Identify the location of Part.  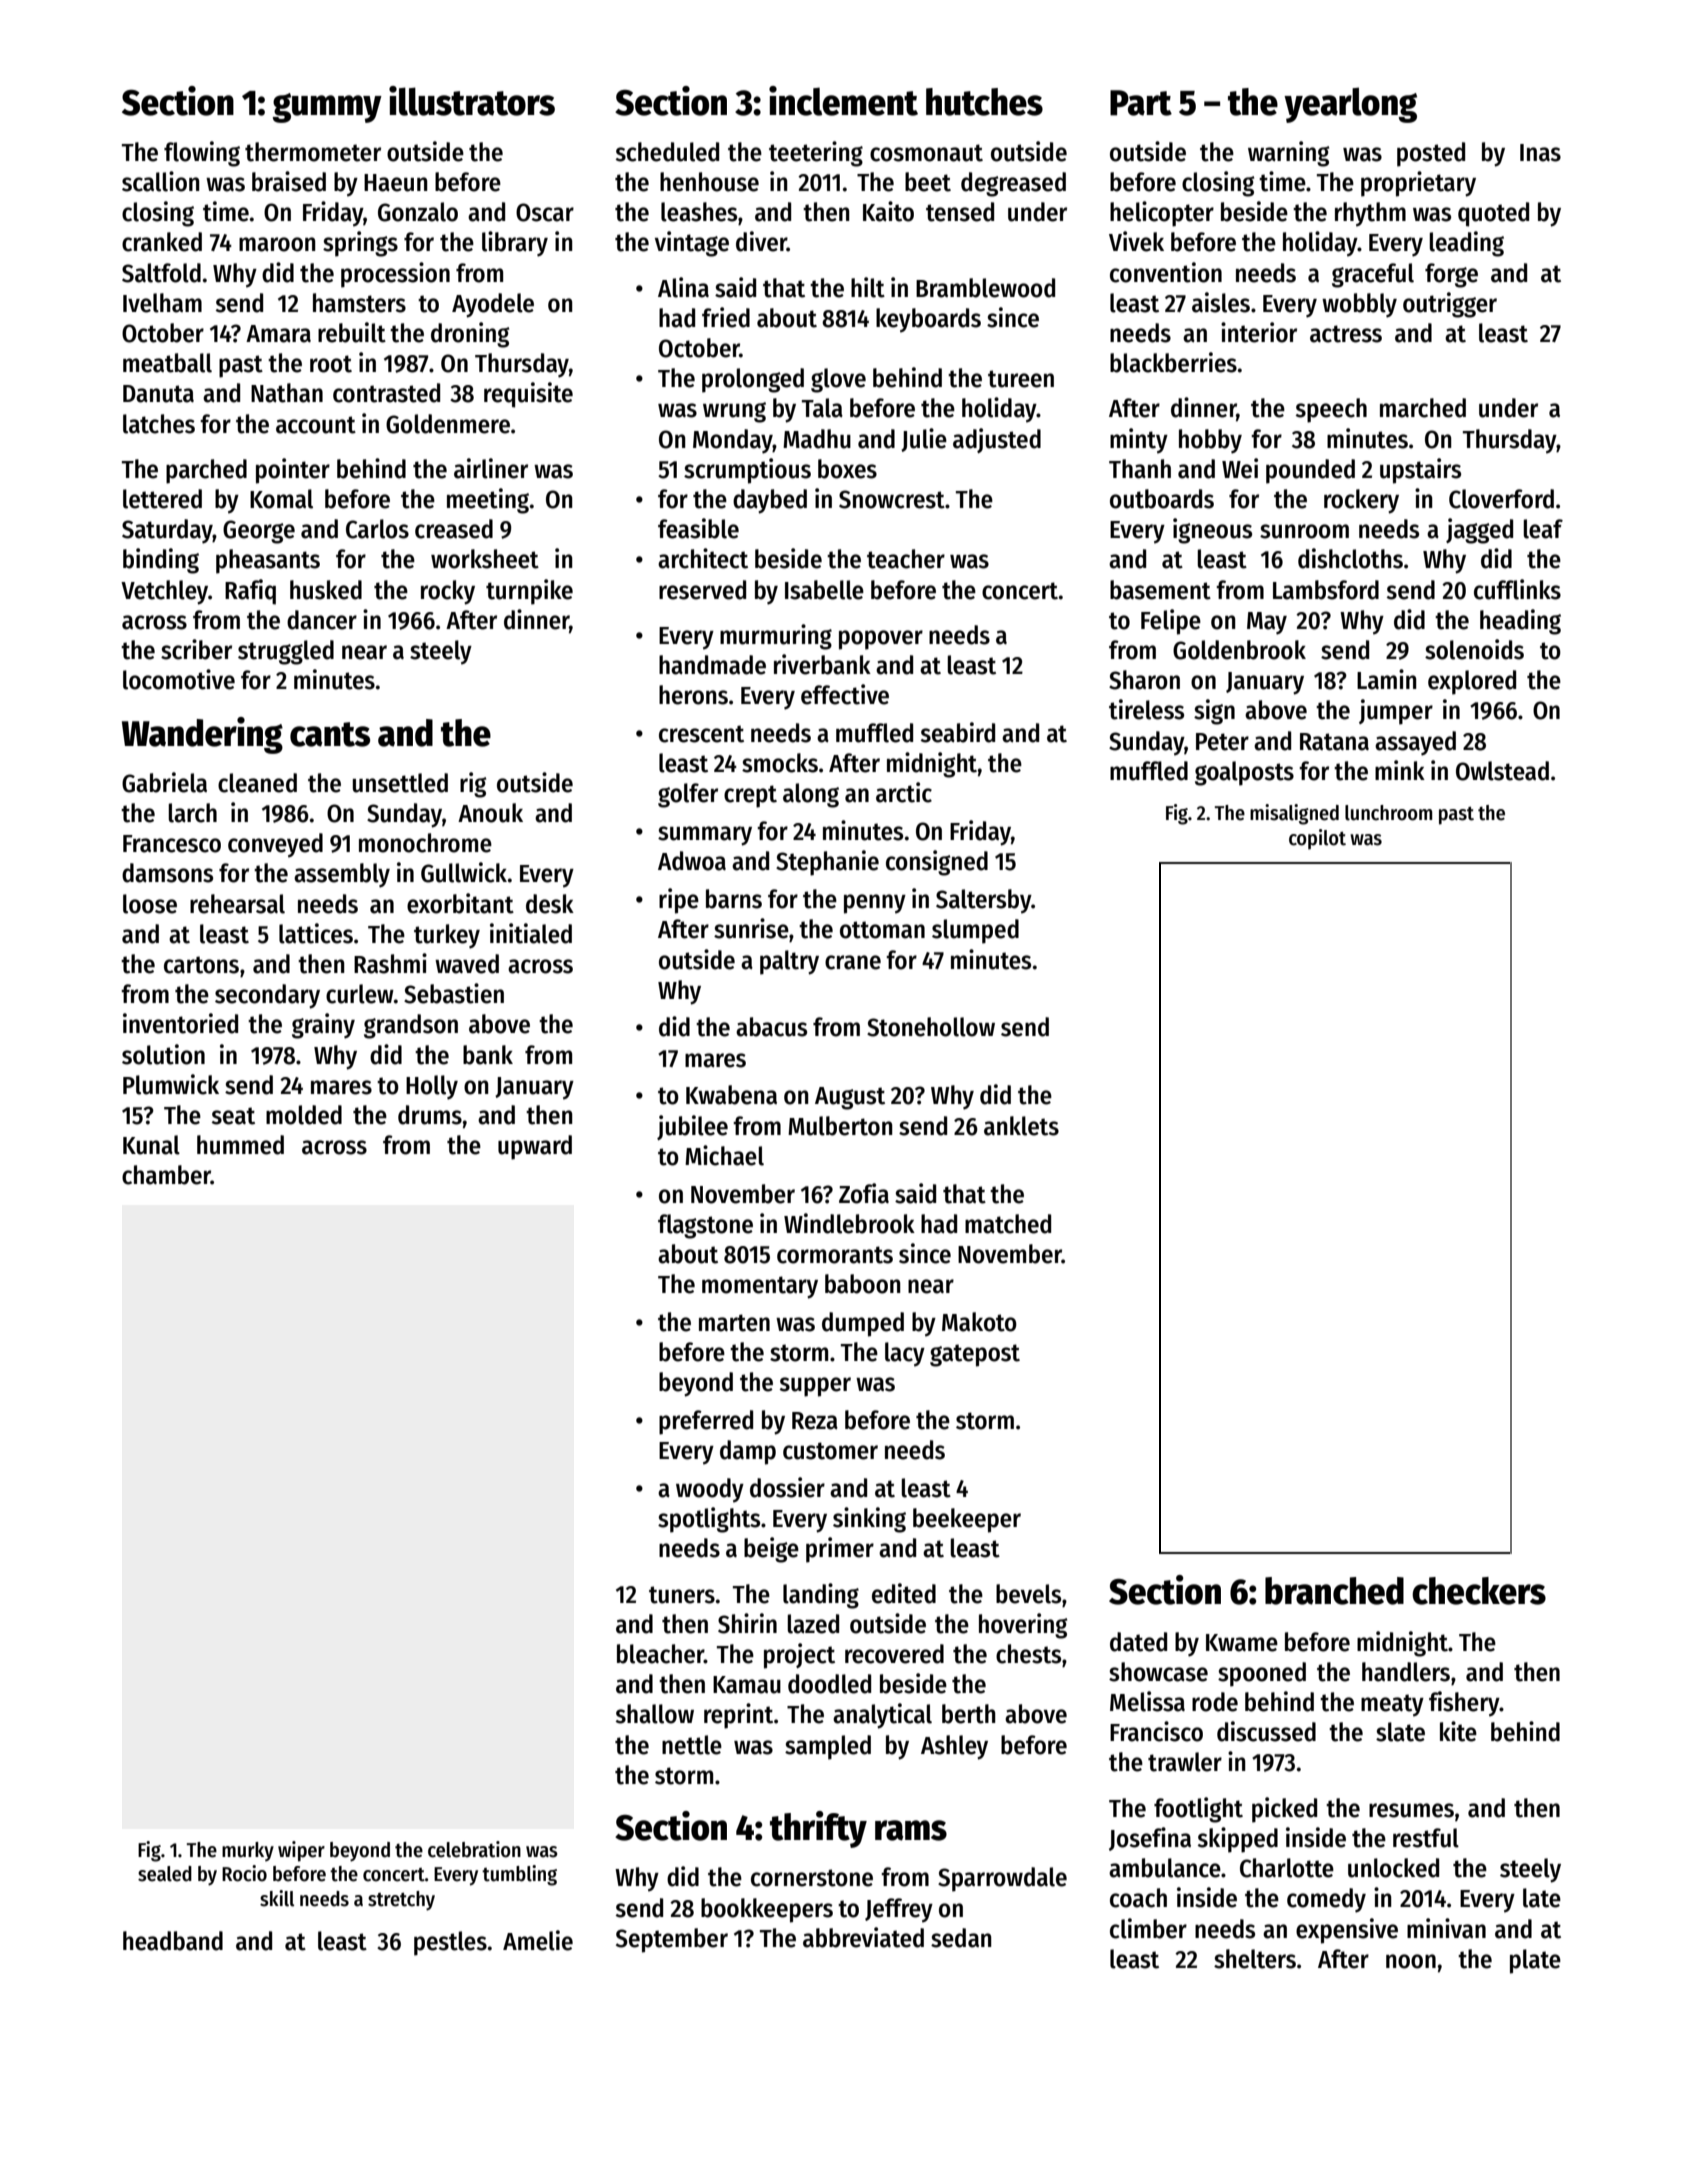
(1141, 103).
